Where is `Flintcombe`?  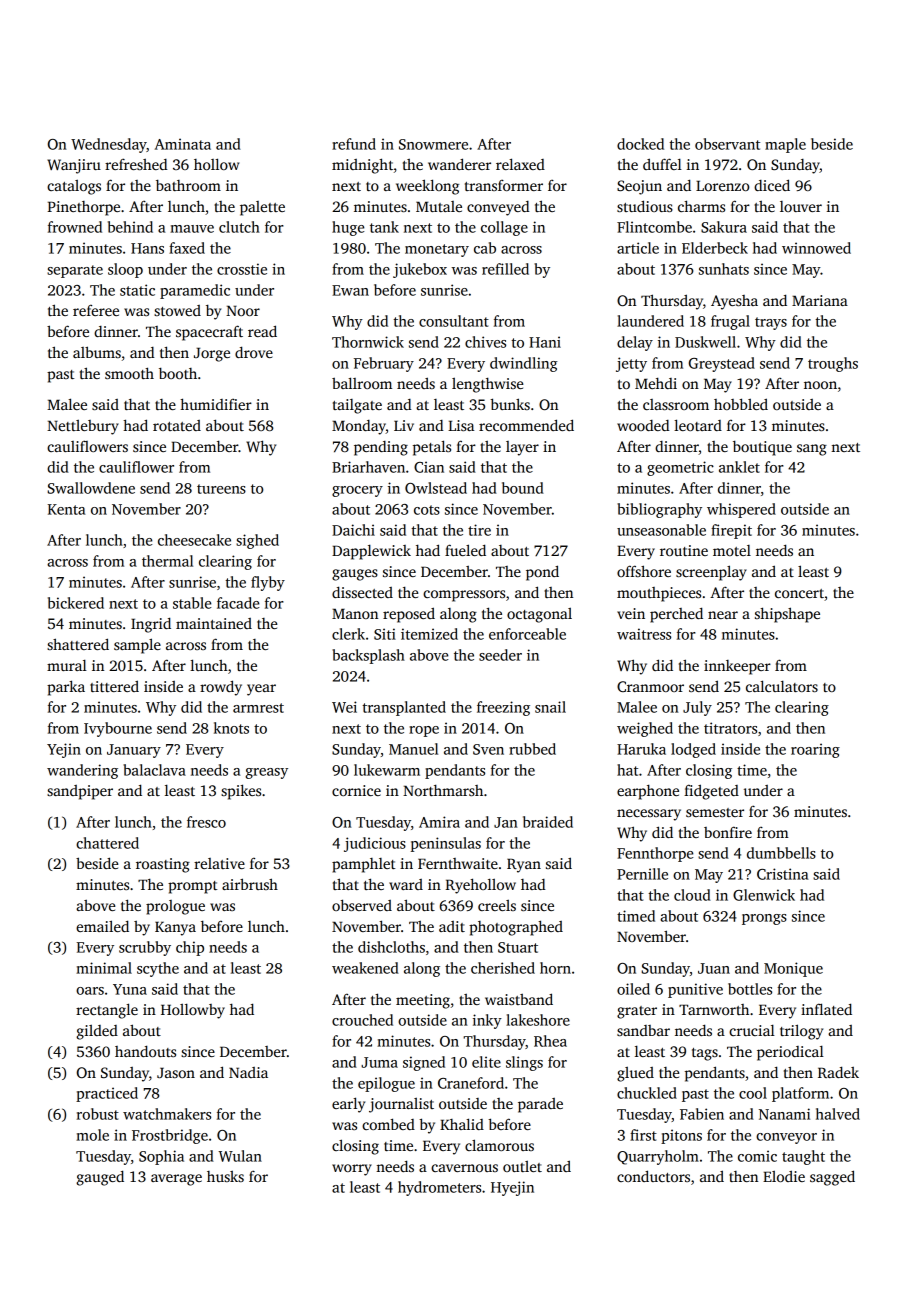
Flintcombe is located at coordinates (654, 227).
